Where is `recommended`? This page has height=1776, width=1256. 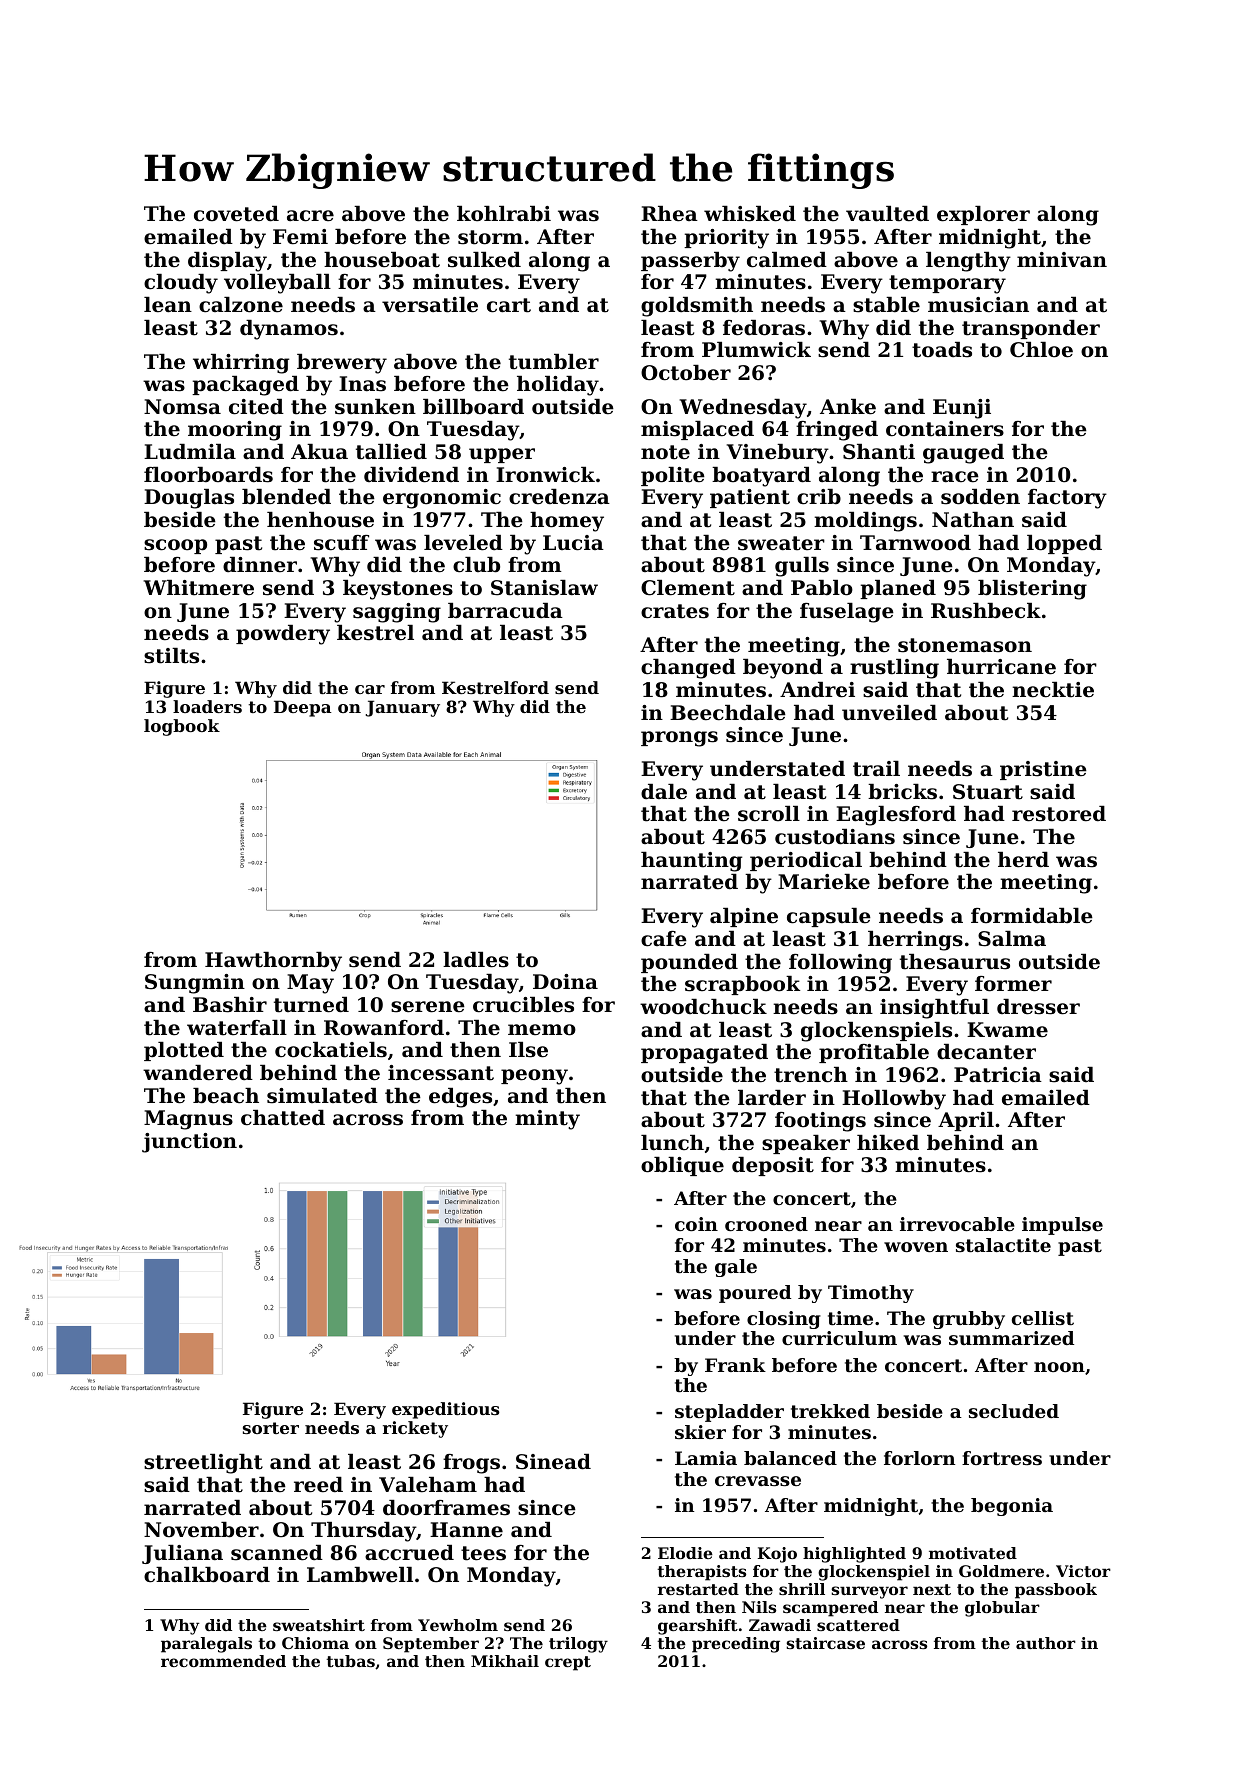
recommended is located at coordinates (223, 1661).
